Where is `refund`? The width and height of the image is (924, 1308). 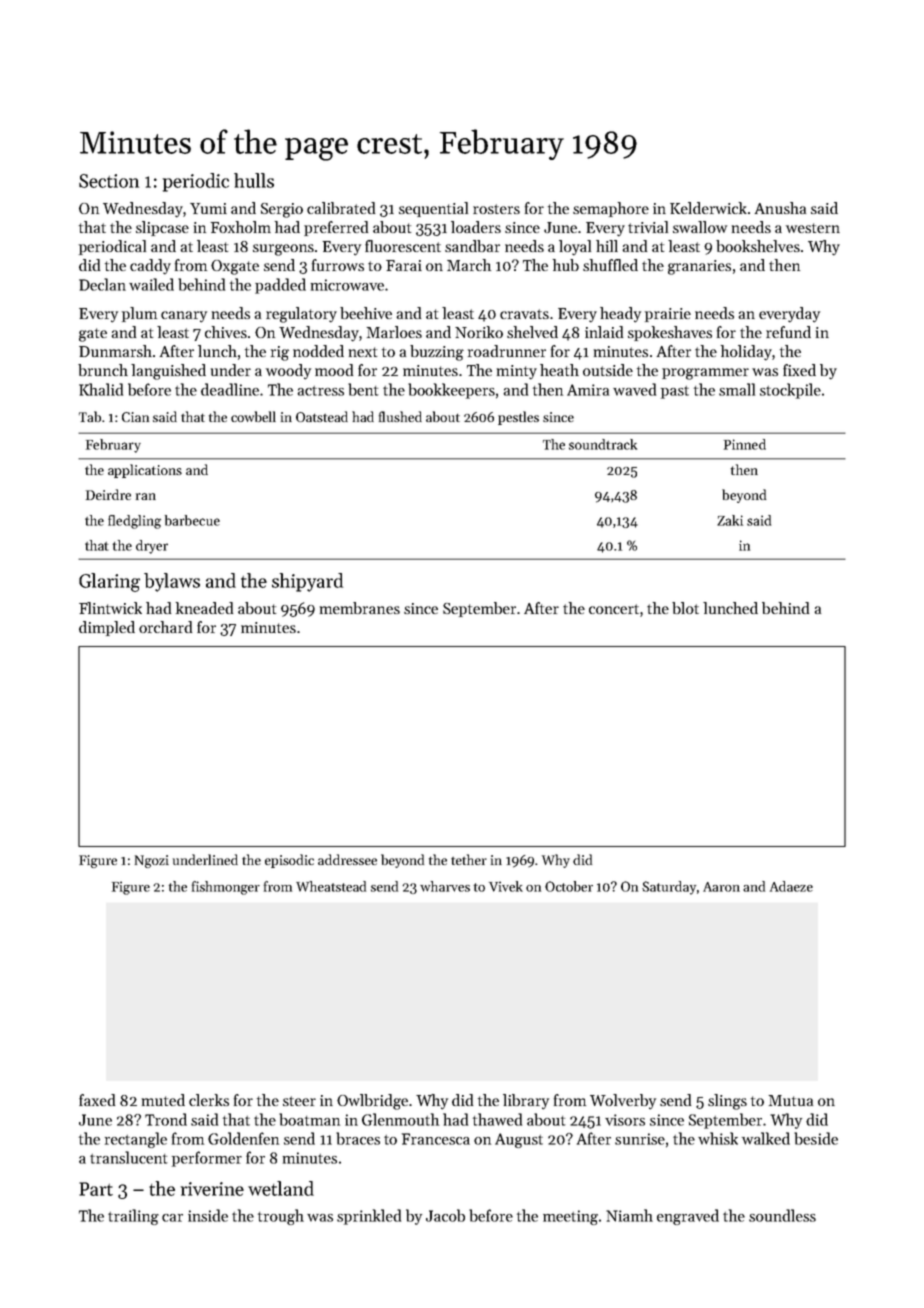
refund is located at coordinates (788, 332).
